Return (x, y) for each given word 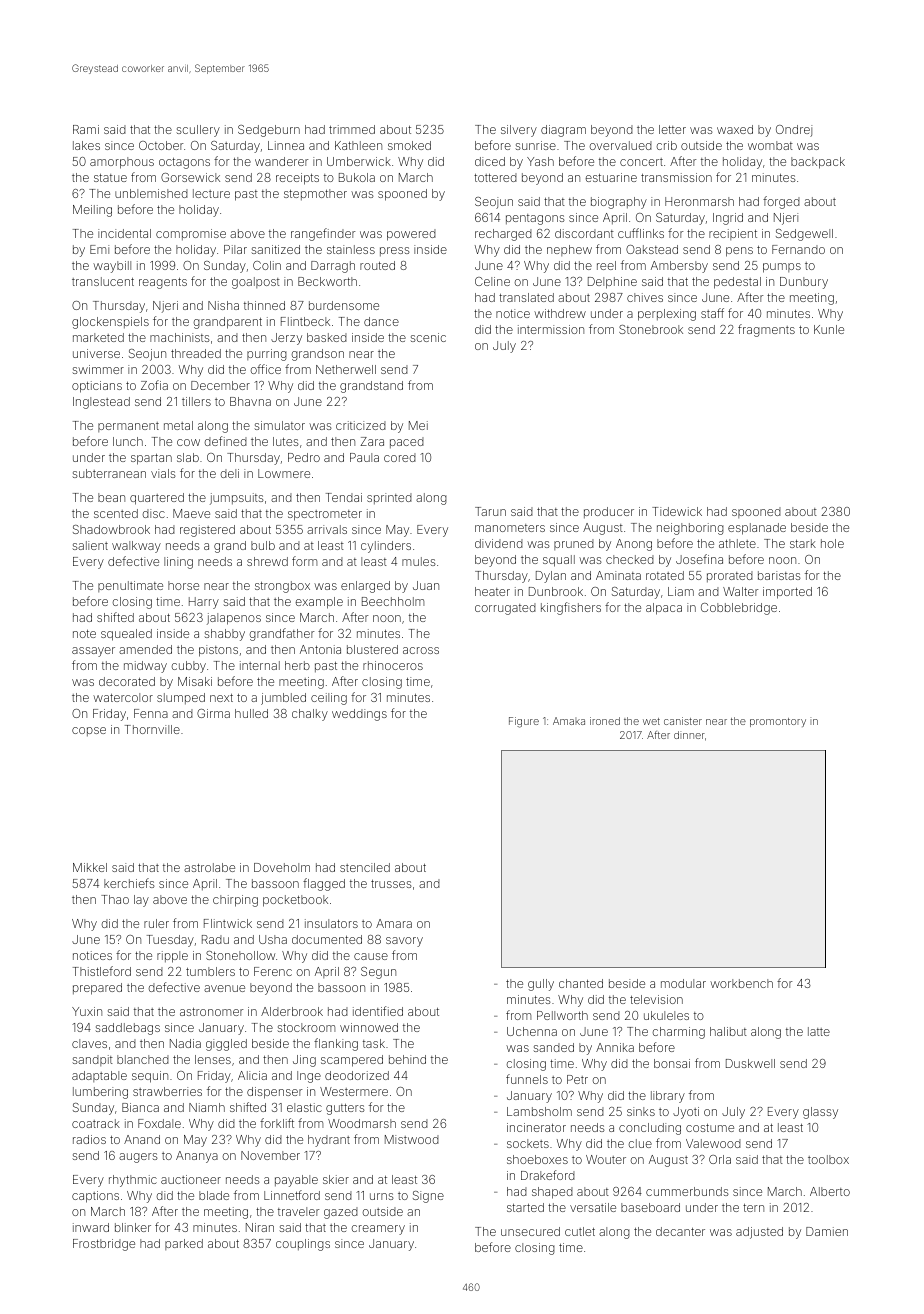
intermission (551, 329)
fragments (766, 330)
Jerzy (286, 339)
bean (111, 497)
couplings (303, 1245)
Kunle (829, 329)
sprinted (389, 498)
